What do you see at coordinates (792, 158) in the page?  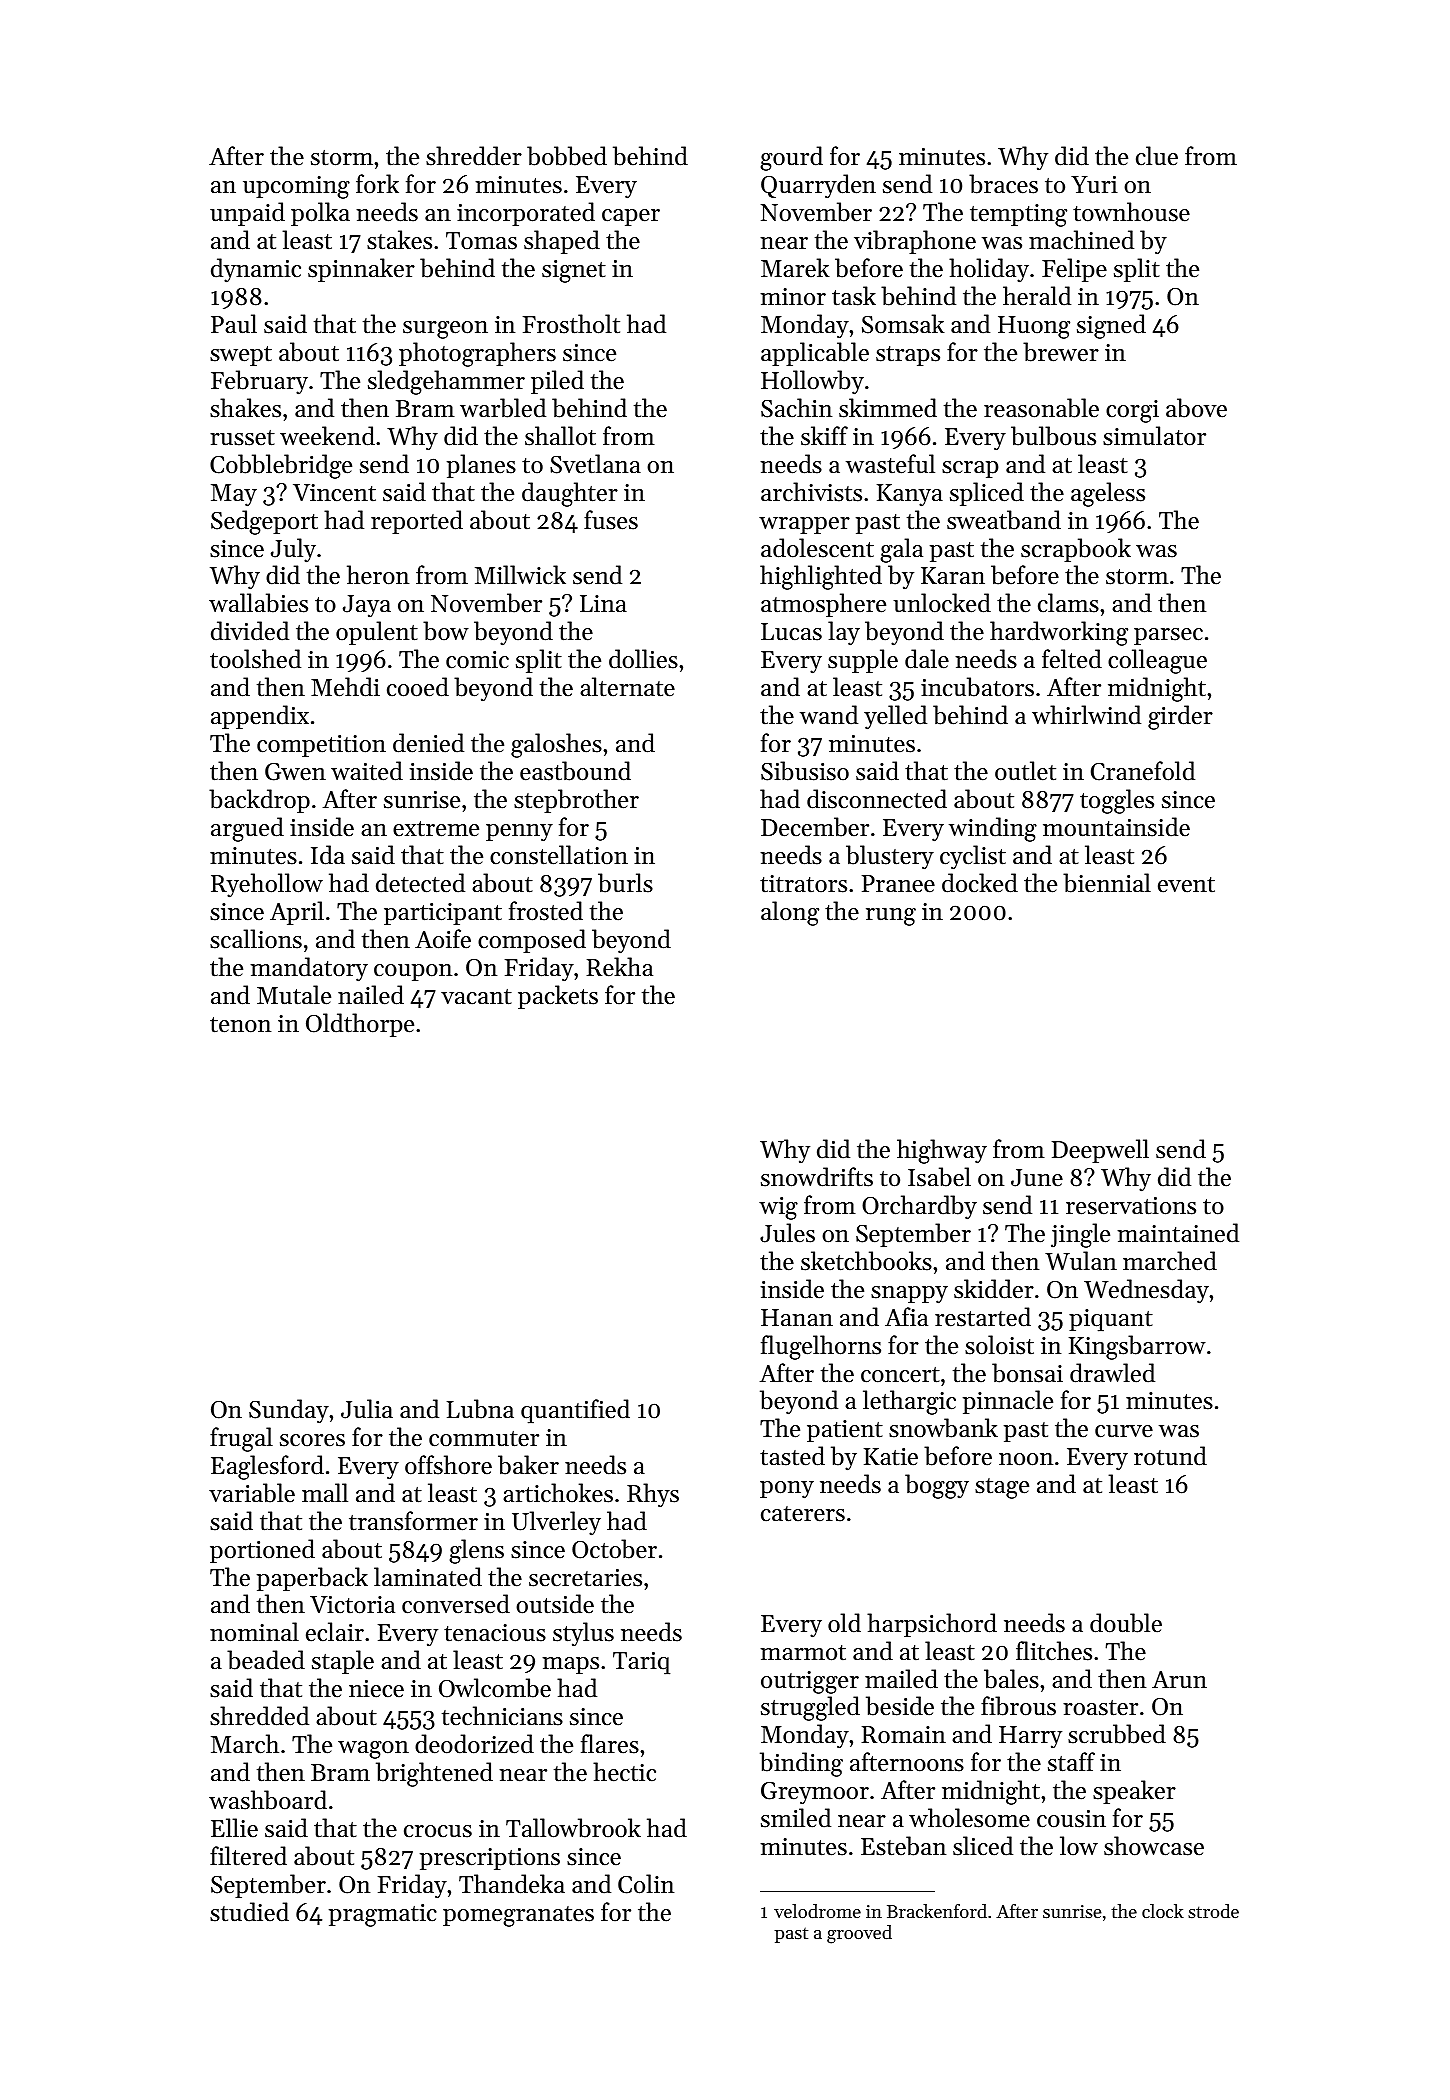 I see `gourd` at bounding box center [792, 158].
